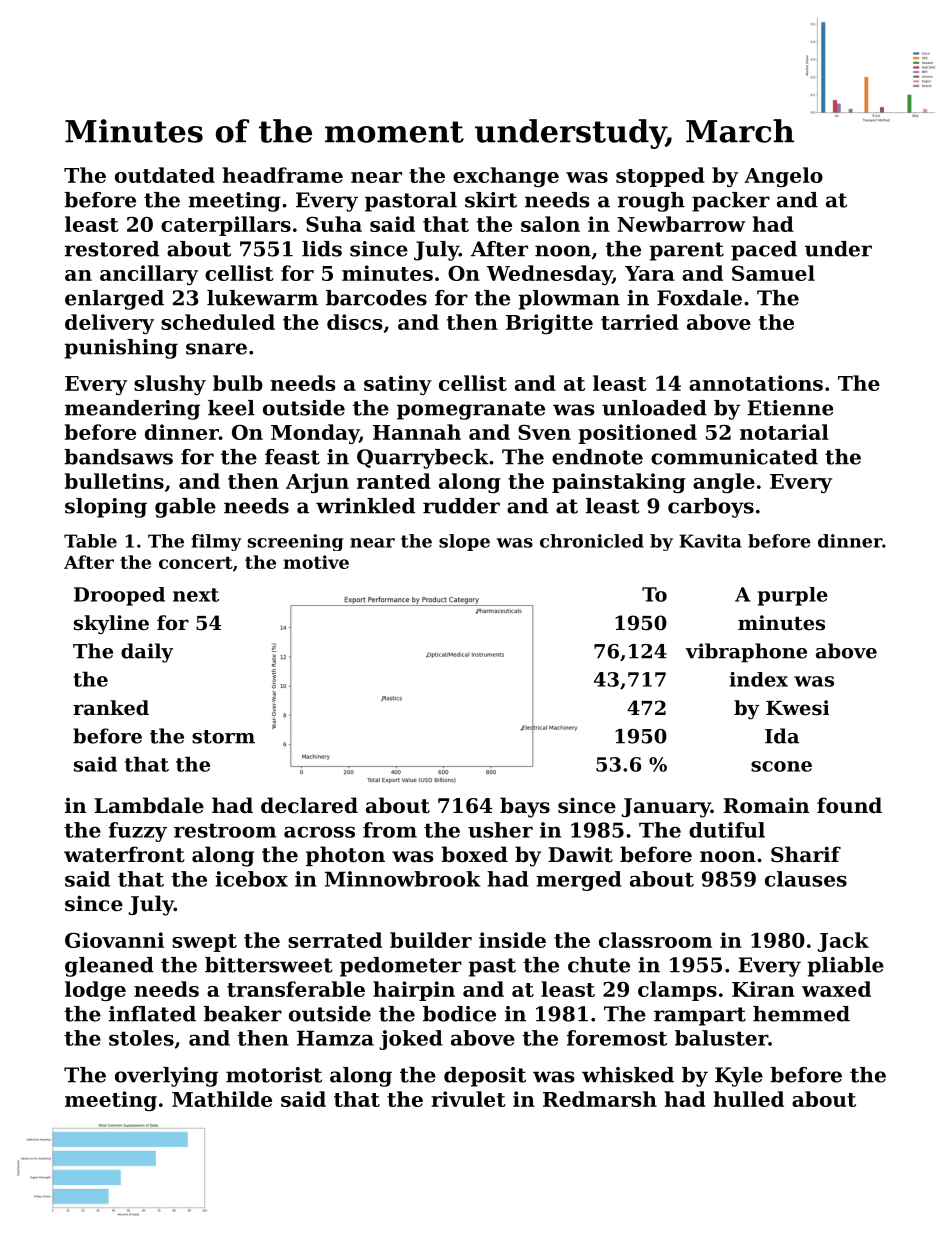 This document has width=952, height=1233. I want to click on Hannah, so click(417, 432).
